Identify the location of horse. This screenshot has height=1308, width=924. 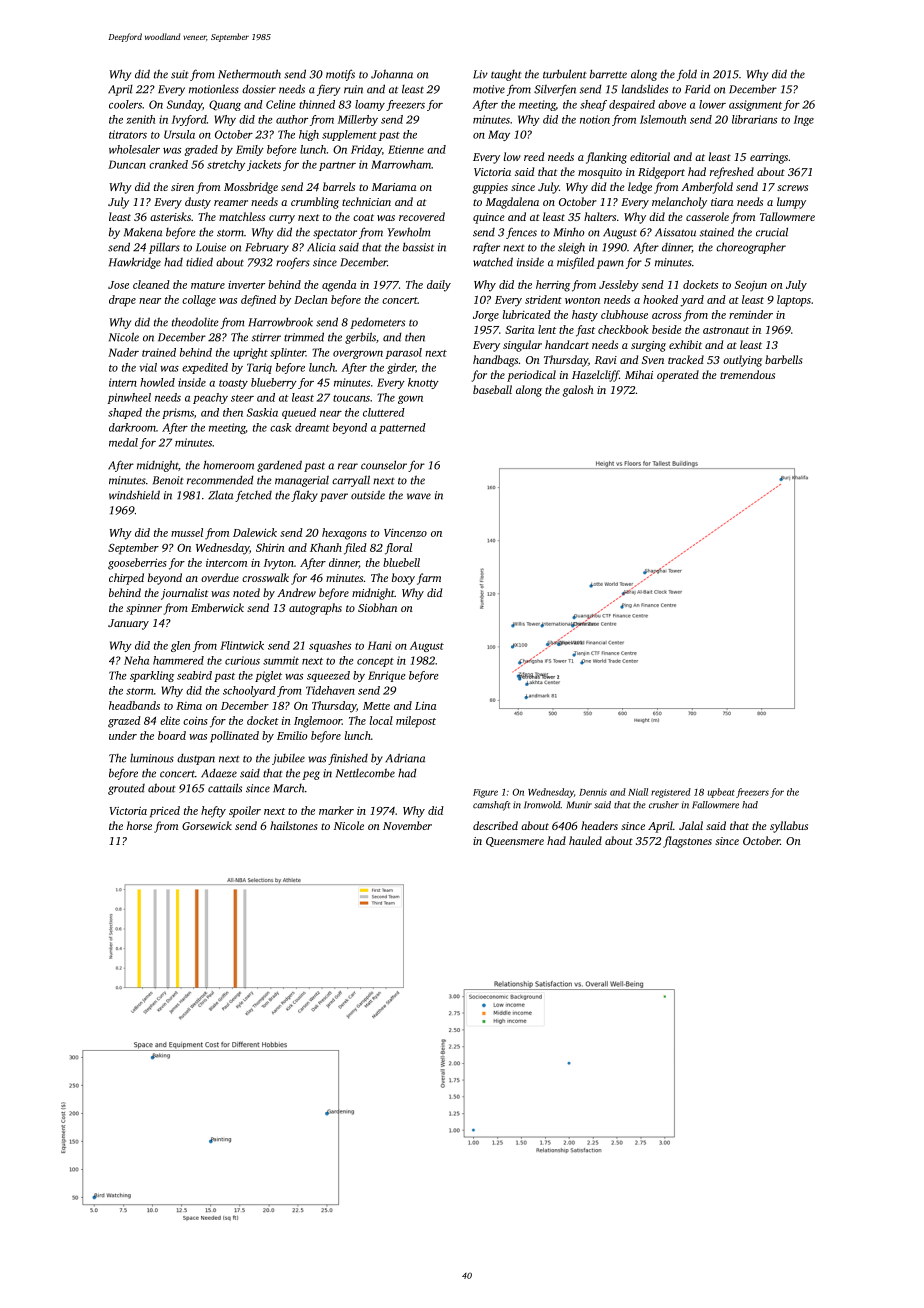
(139, 825).
